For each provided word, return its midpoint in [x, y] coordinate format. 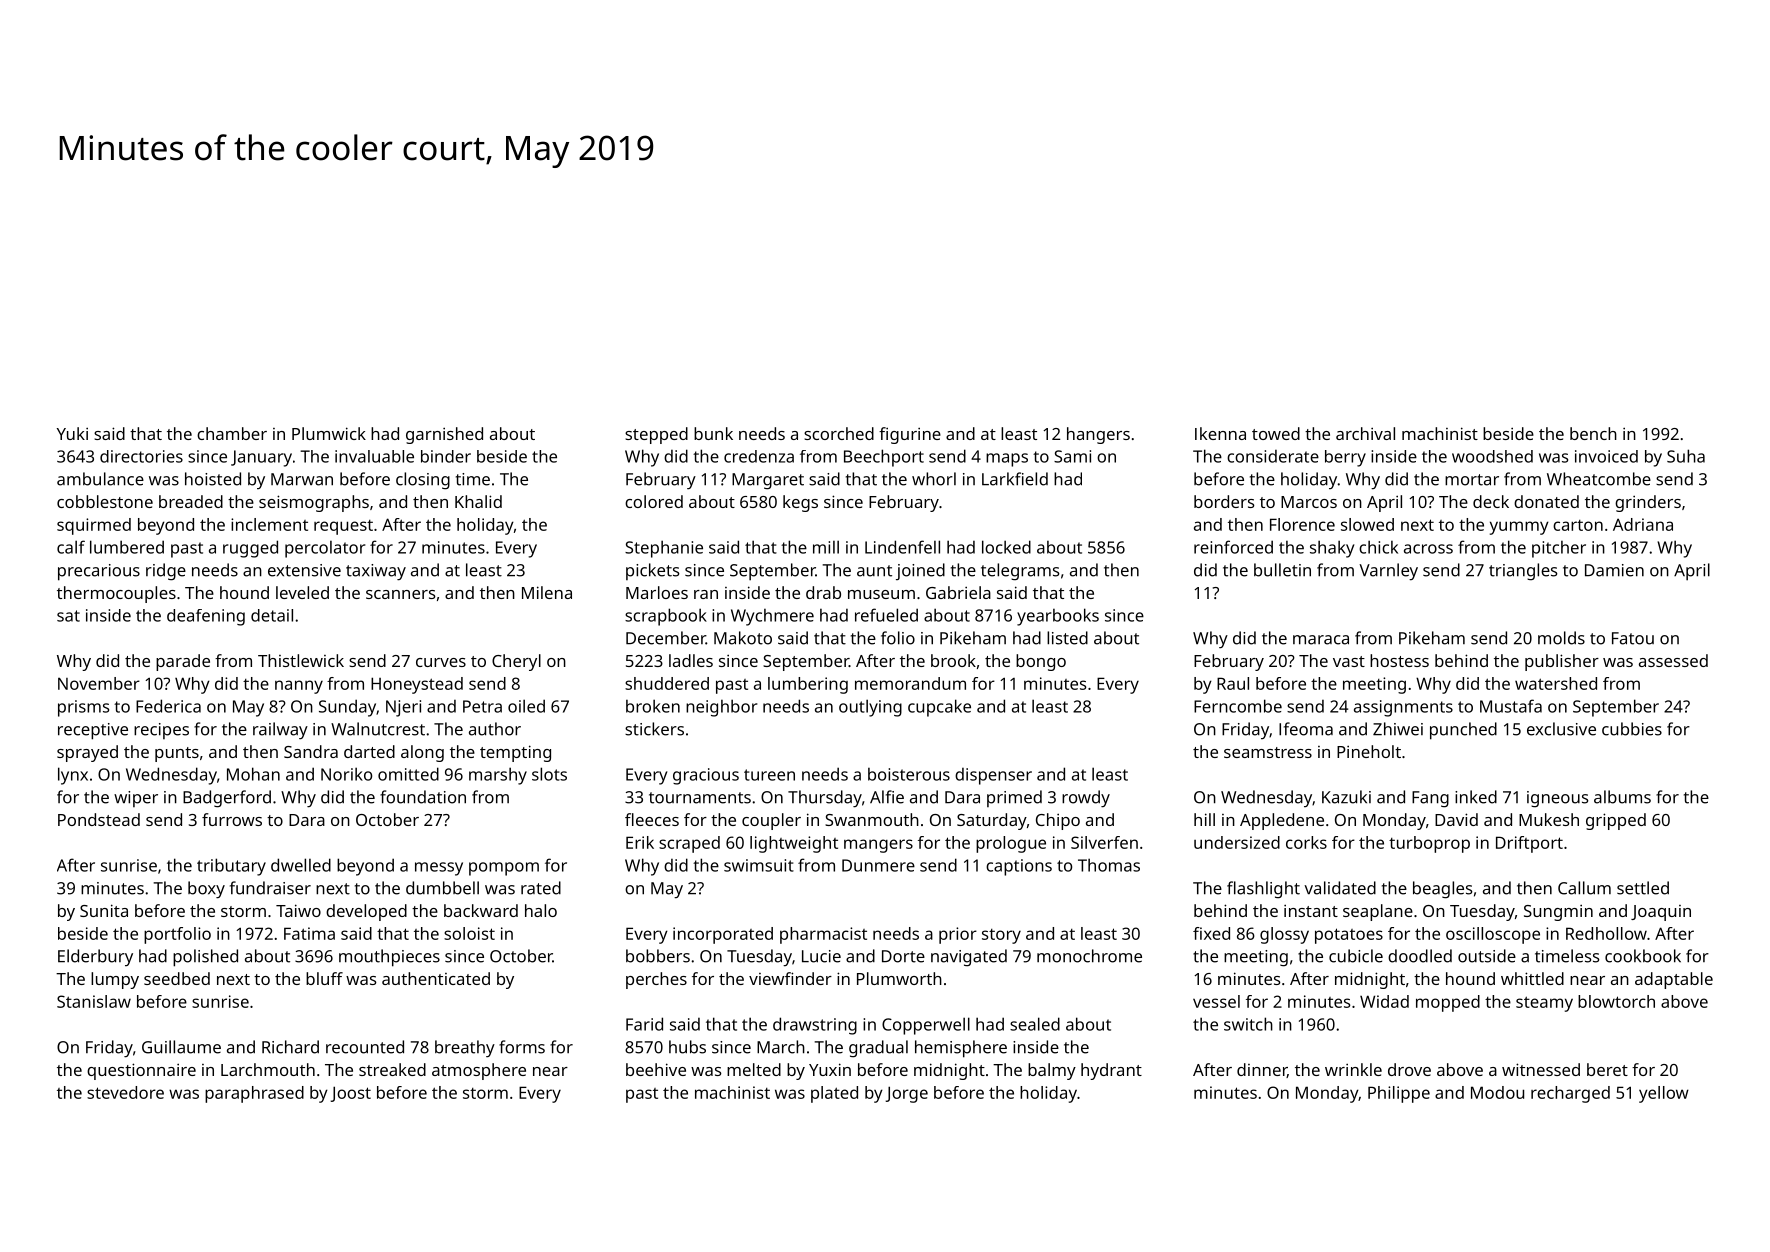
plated [834, 1094]
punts [177, 754]
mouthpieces [389, 958]
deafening [206, 617]
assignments [1403, 708]
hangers [1098, 435]
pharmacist [823, 935]
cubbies [1632, 729]
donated [1546, 501]
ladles [691, 660]
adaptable [1674, 980]
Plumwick [329, 433]
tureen [769, 775]
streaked [392, 1069]
